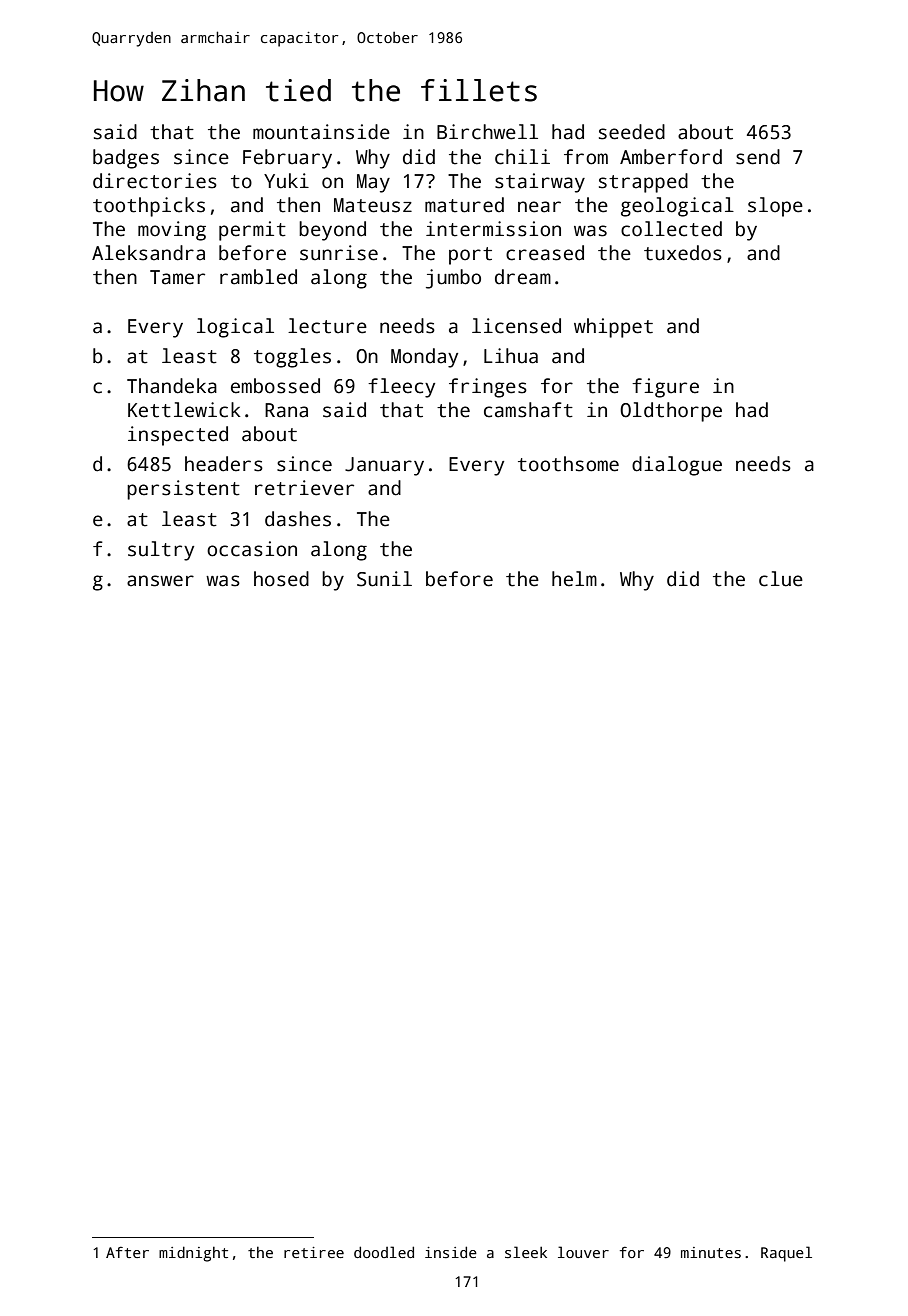  Describe the element at coordinates (574, 579) in the screenshot. I see `helm` at that location.
